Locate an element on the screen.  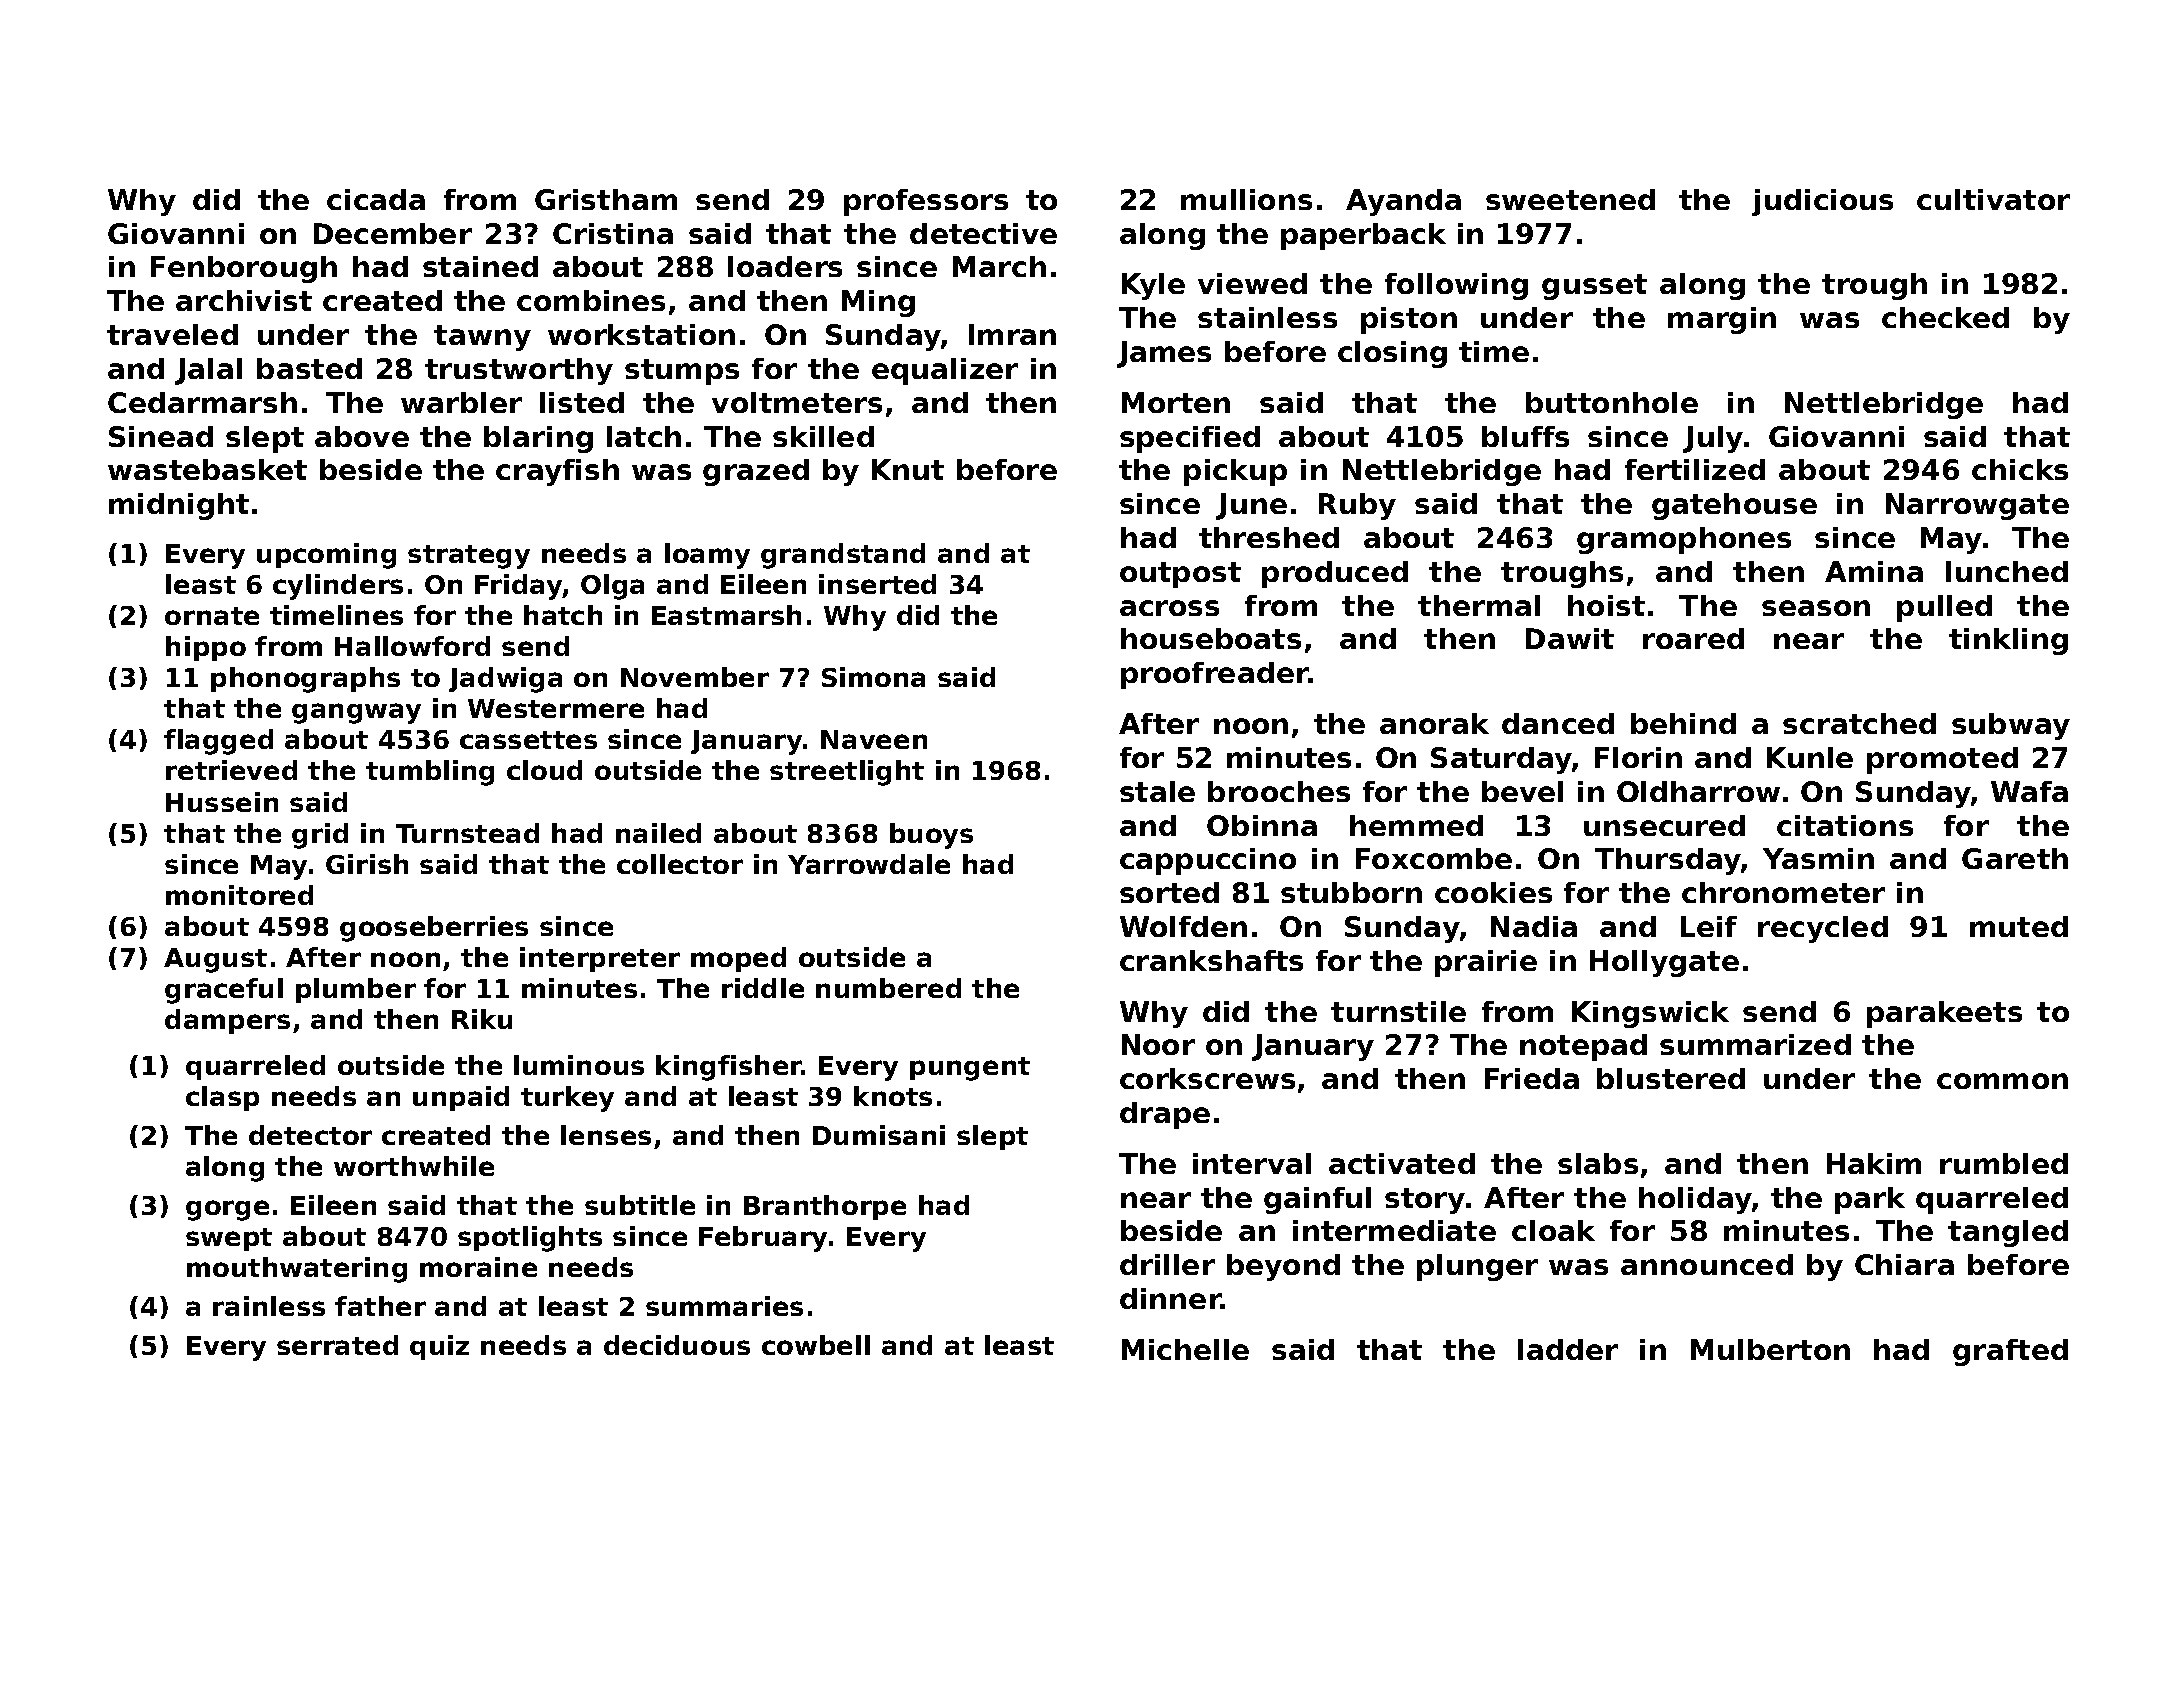
subtitle is located at coordinates (640, 1205).
